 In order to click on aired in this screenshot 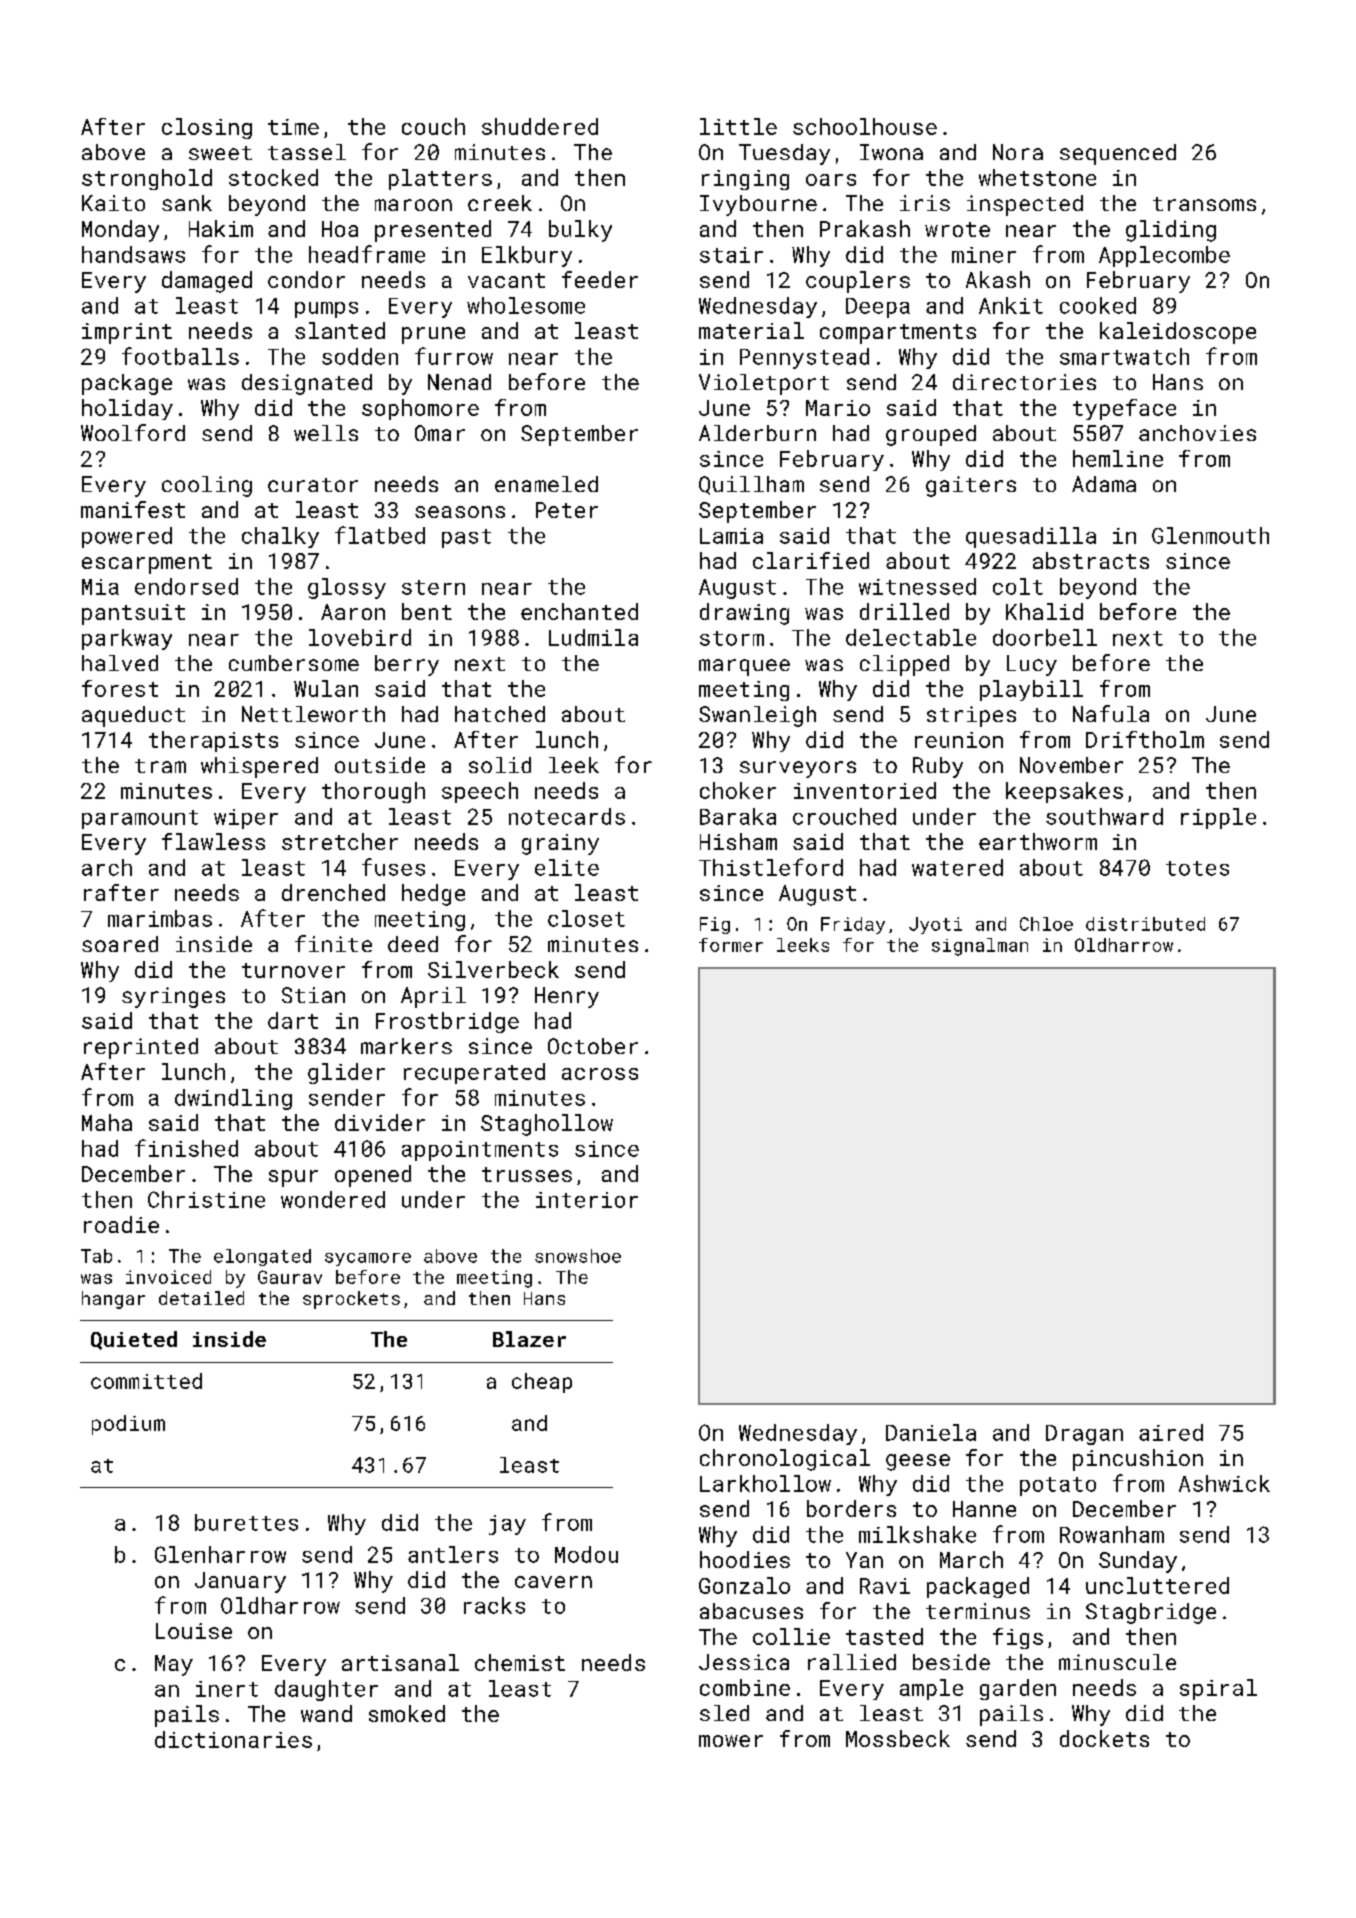, I will do `click(1171, 1432)`.
